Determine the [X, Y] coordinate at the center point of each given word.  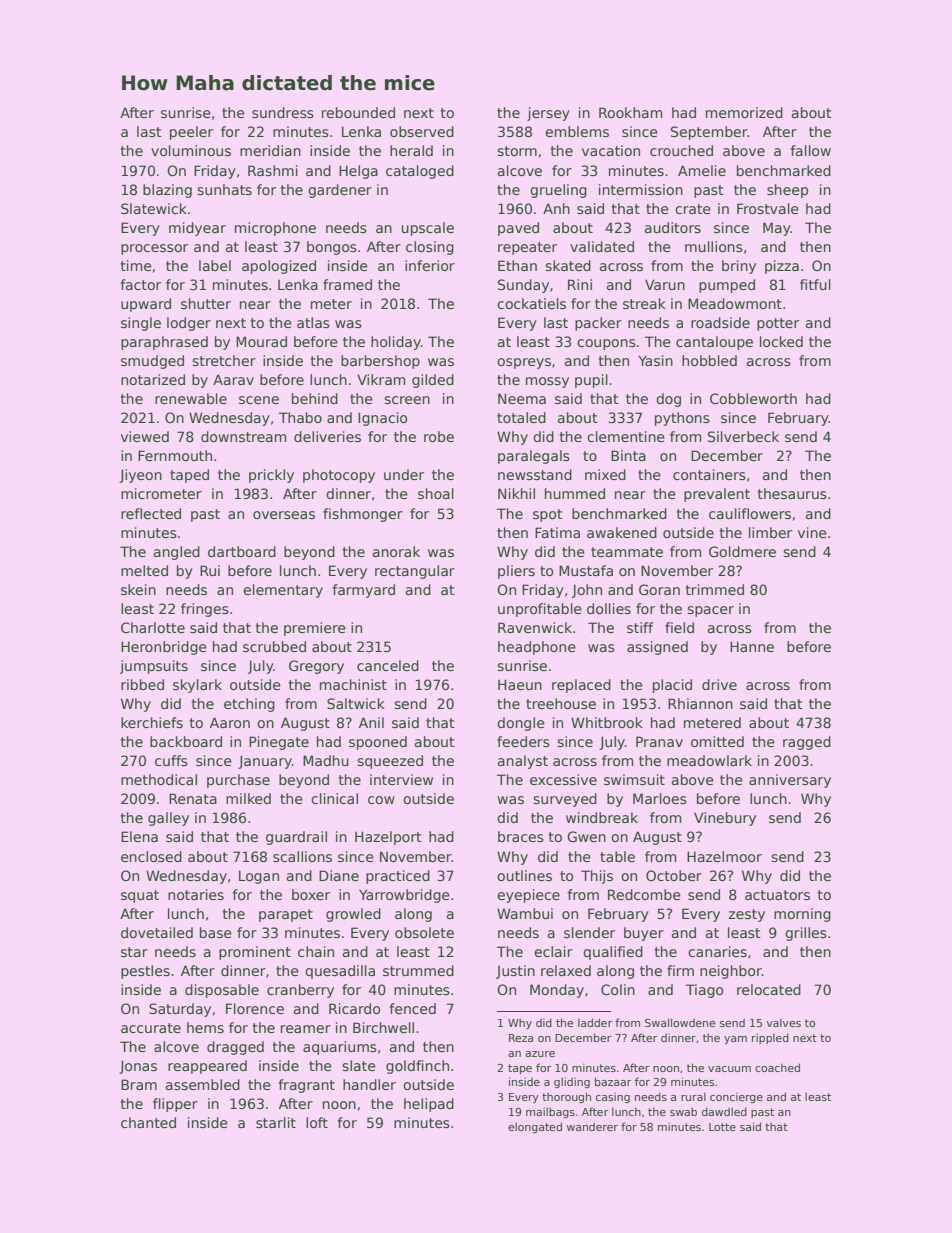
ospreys [524, 363]
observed [422, 131]
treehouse [561, 703]
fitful [815, 284]
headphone [537, 648]
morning [802, 915]
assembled [203, 1084]
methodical [159, 779]
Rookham [630, 112]
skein [138, 589]
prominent [255, 953]
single [141, 324]
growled [353, 915]
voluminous [191, 150]
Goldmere [742, 551]
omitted [717, 741]
